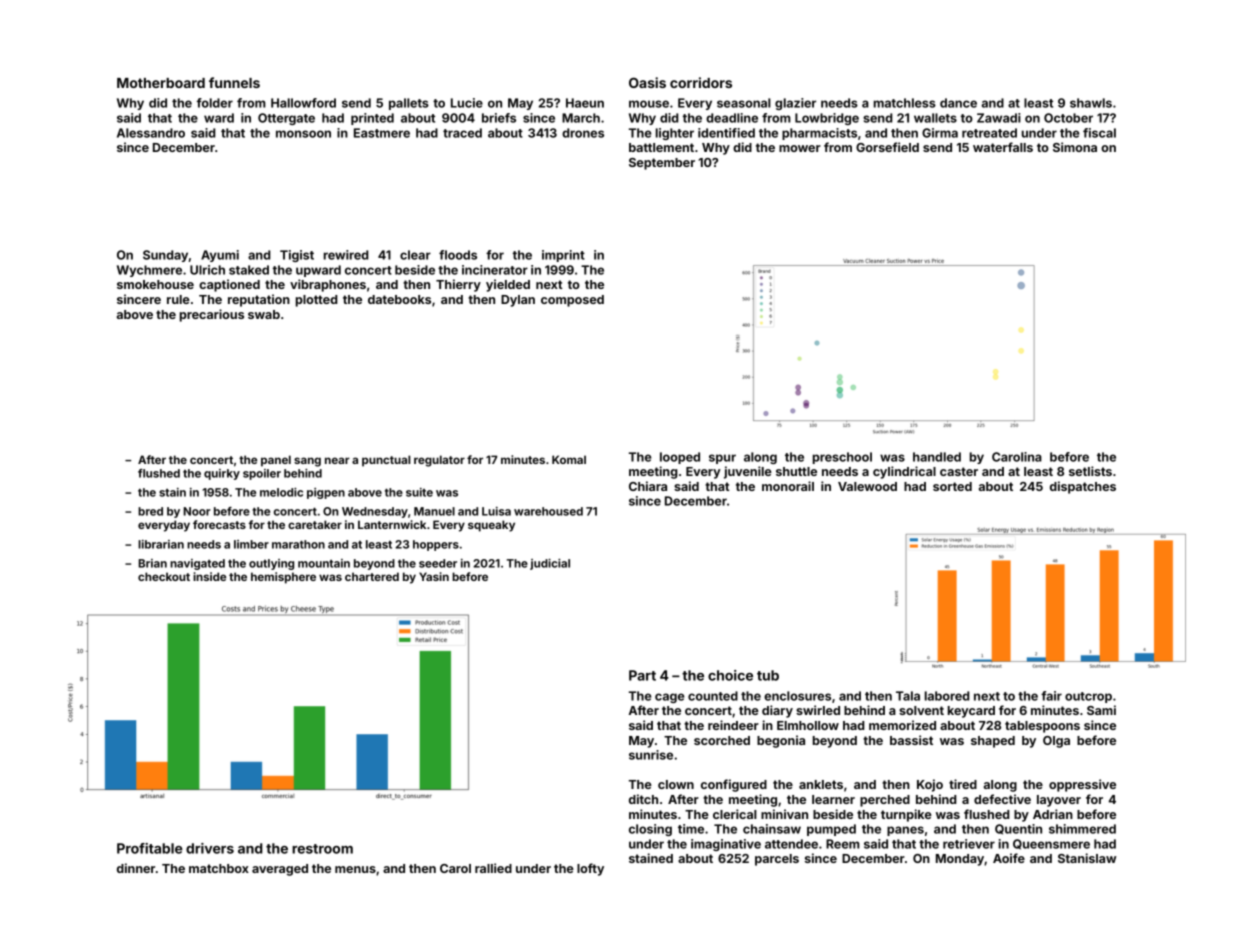  Describe the element at coordinates (280, 870) in the screenshot. I see `averaged` at that location.
